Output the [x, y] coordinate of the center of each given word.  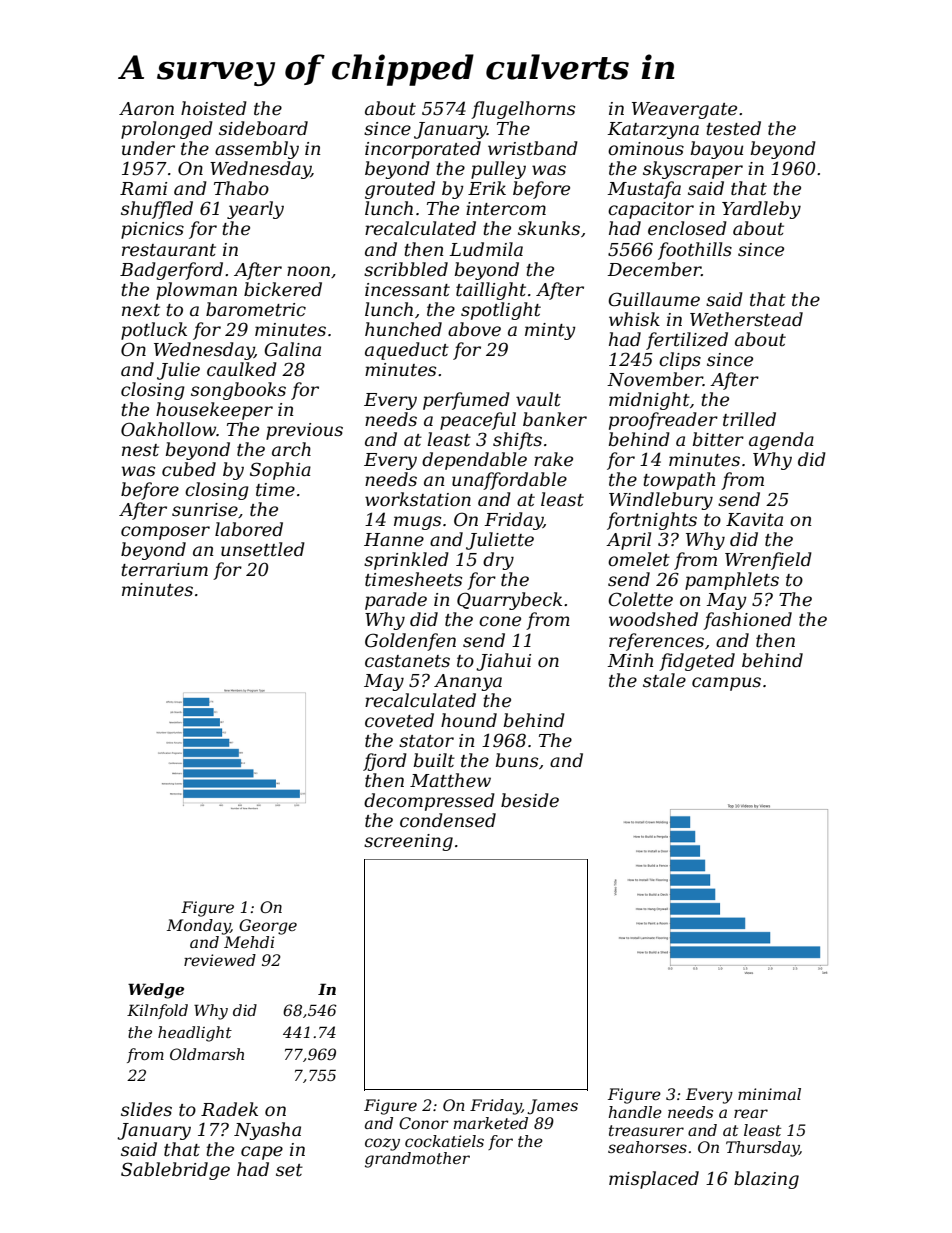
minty [550, 331]
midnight [649, 401]
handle [635, 1112]
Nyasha [267, 1131]
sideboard [263, 128]
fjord [385, 762]
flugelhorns [523, 110]
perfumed [466, 401]
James [552, 1107]
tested [733, 128]
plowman [196, 291]
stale [664, 680]
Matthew [450, 780]
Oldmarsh [207, 1054]
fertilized [687, 341]
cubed [189, 469]
